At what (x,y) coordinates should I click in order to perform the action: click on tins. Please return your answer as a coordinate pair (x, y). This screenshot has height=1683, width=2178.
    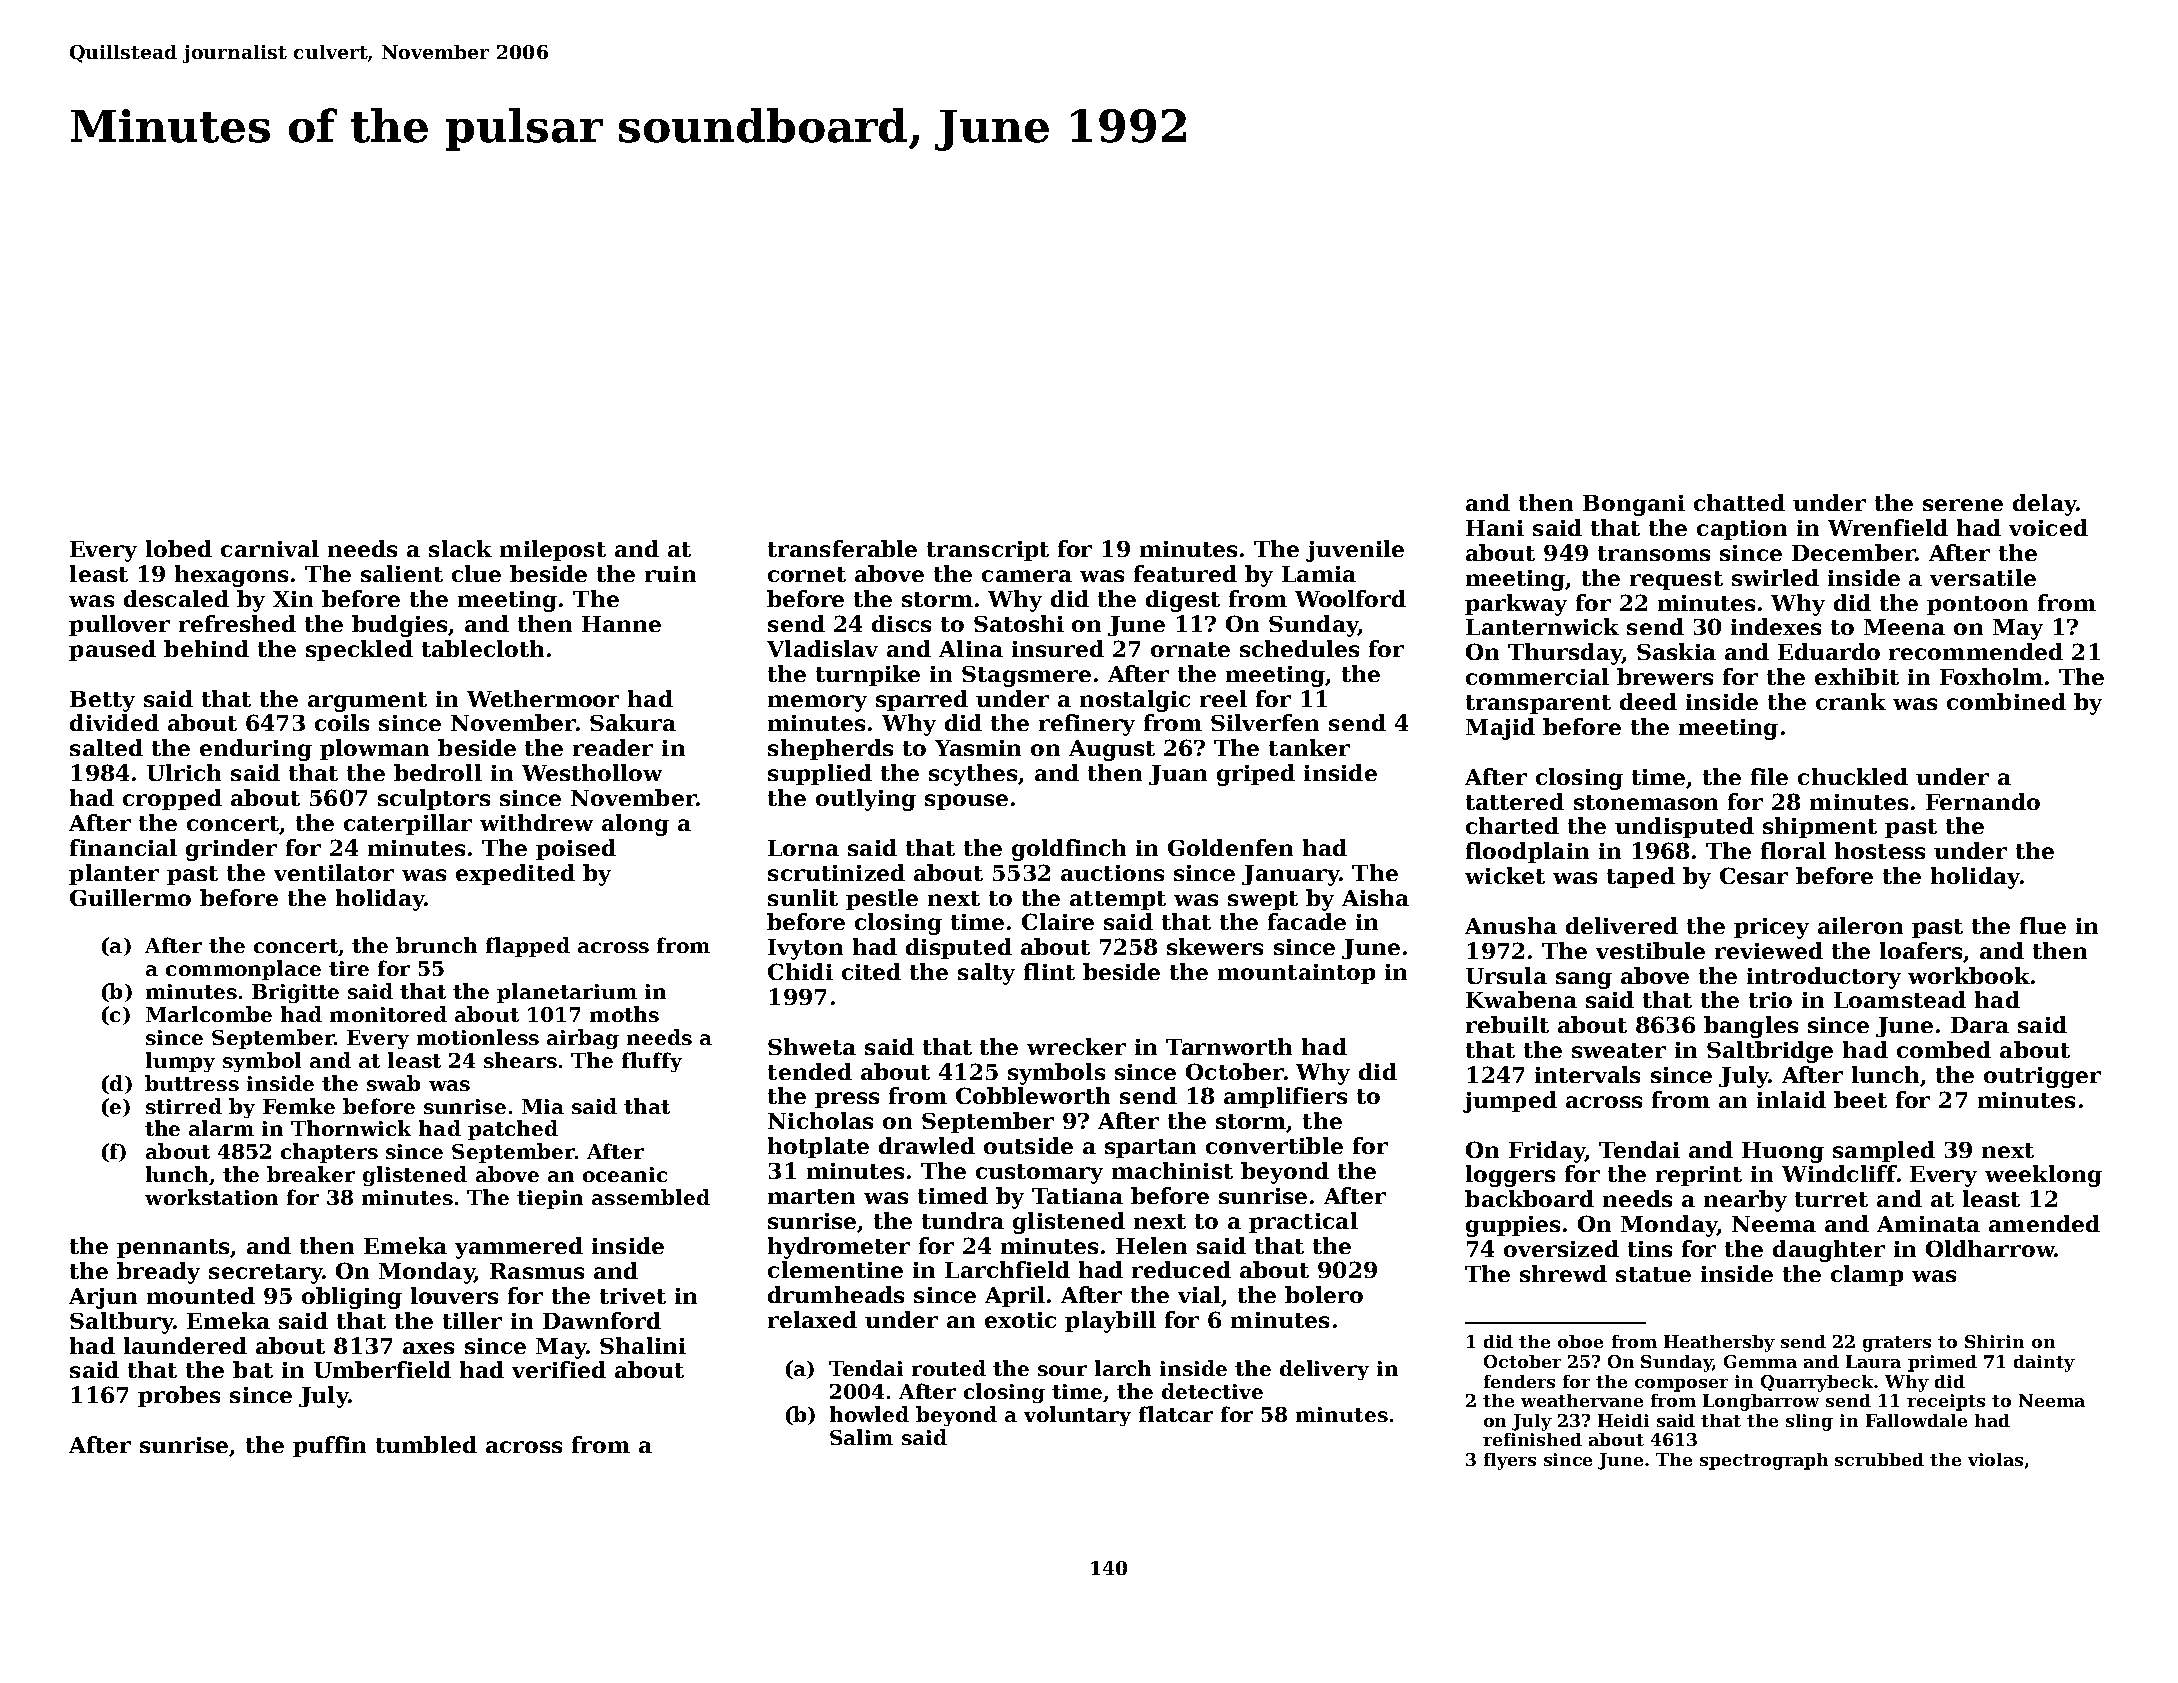
    Looking at the image, I should click on (1650, 1249).
